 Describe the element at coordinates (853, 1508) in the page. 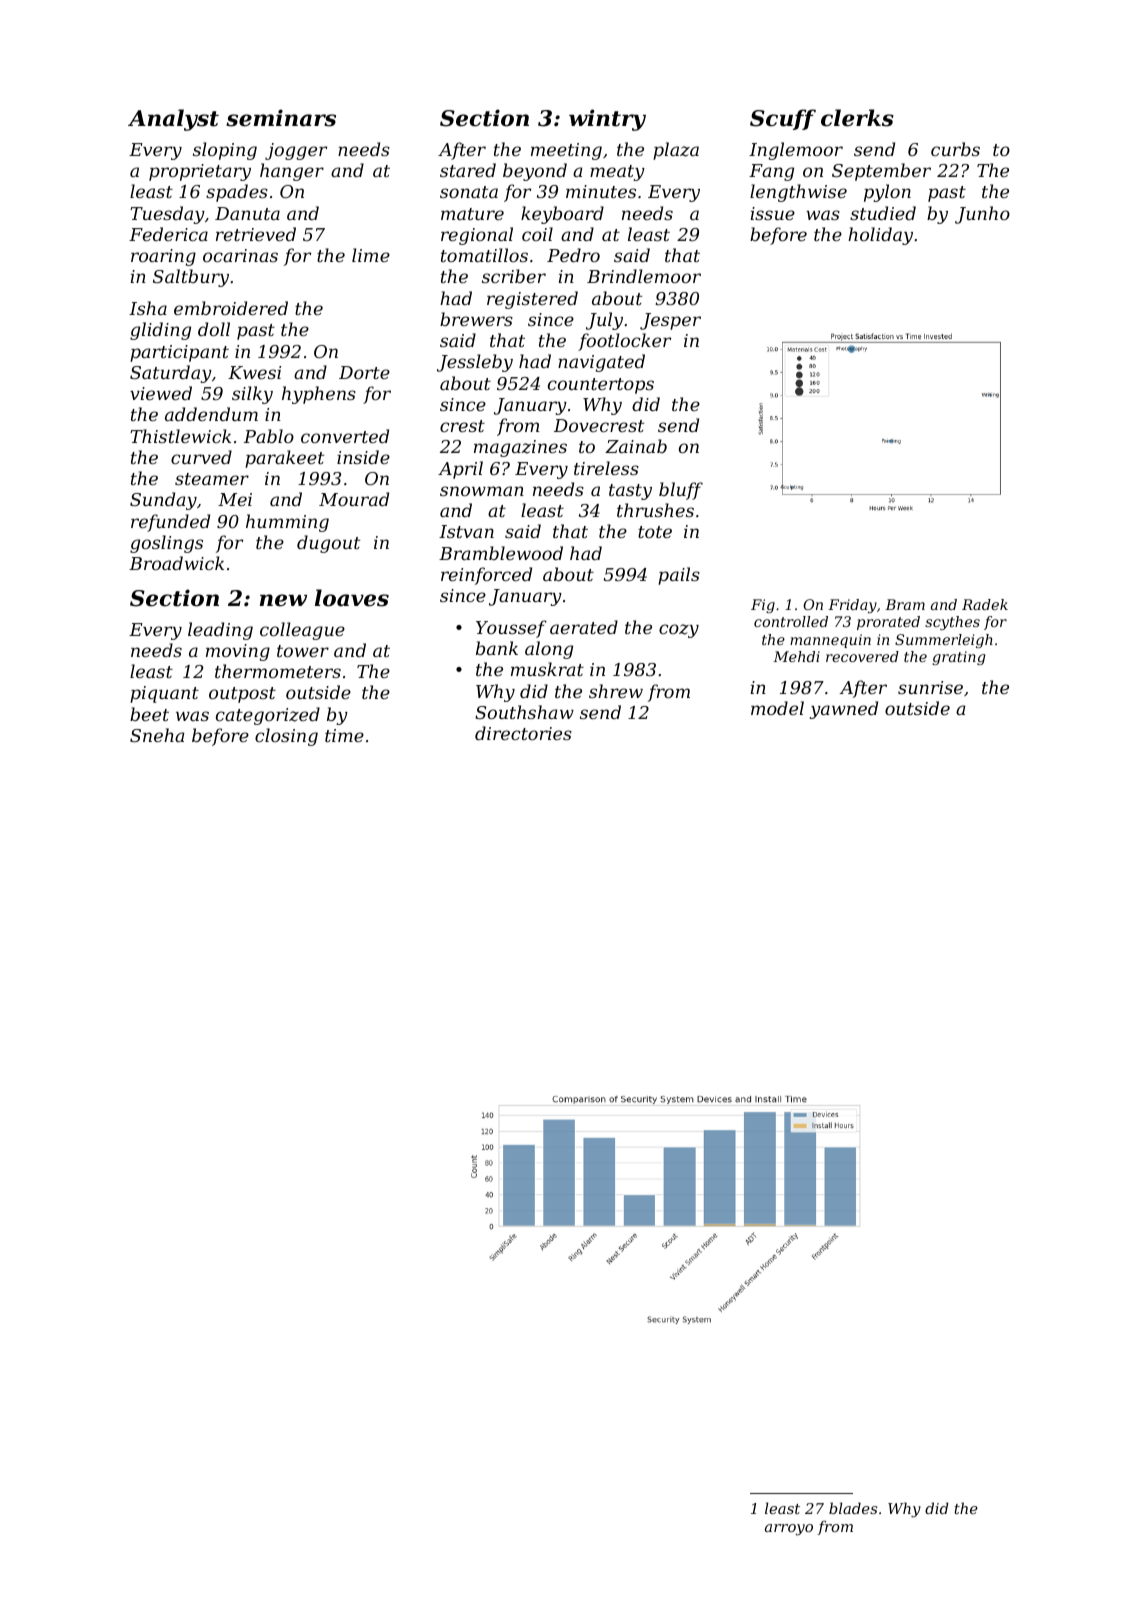

I see `blades` at that location.
